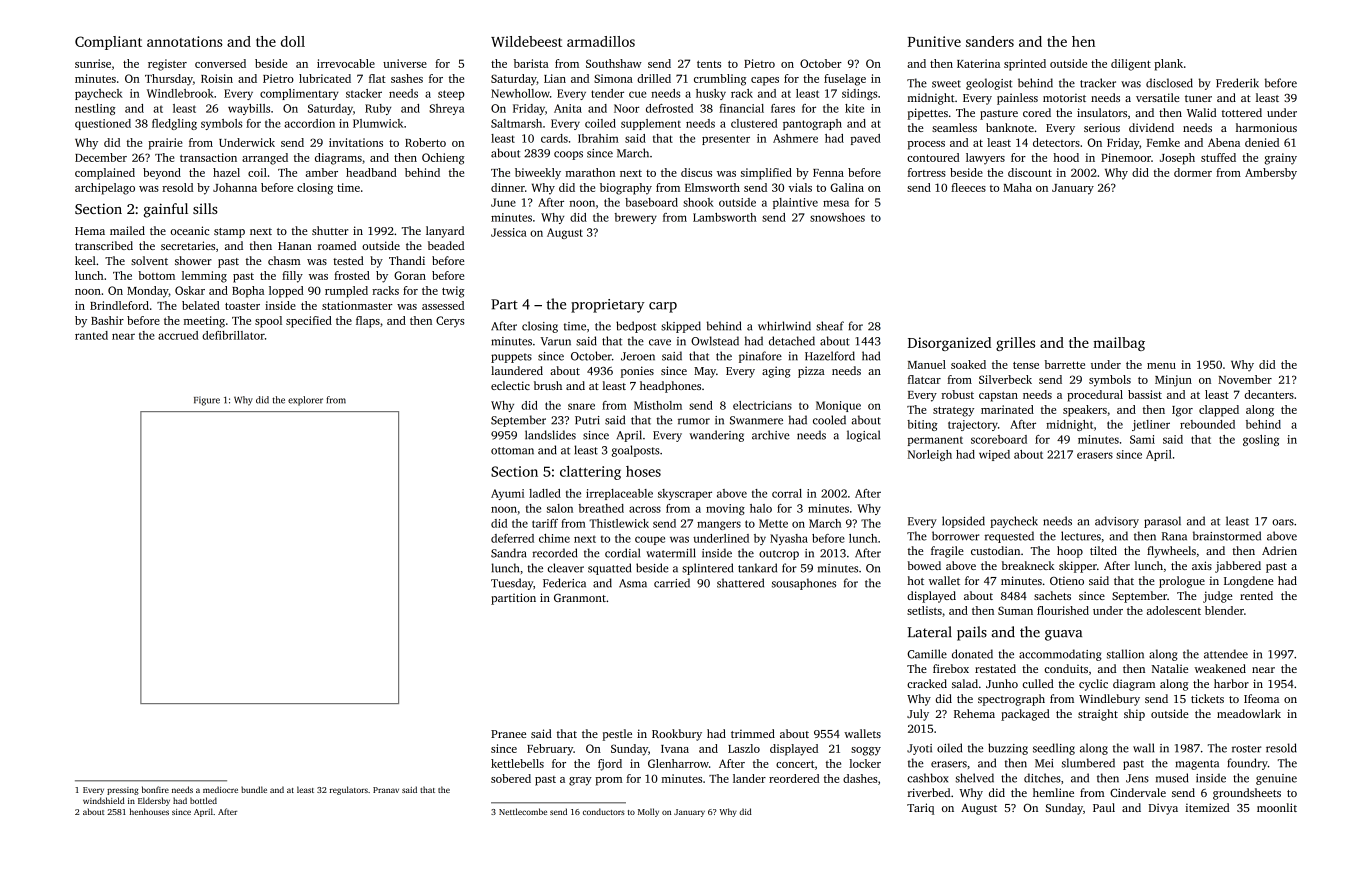 This page has width=1372, height=887. What do you see at coordinates (185, 41) in the page?
I see `annotations` at bounding box center [185, 41].
